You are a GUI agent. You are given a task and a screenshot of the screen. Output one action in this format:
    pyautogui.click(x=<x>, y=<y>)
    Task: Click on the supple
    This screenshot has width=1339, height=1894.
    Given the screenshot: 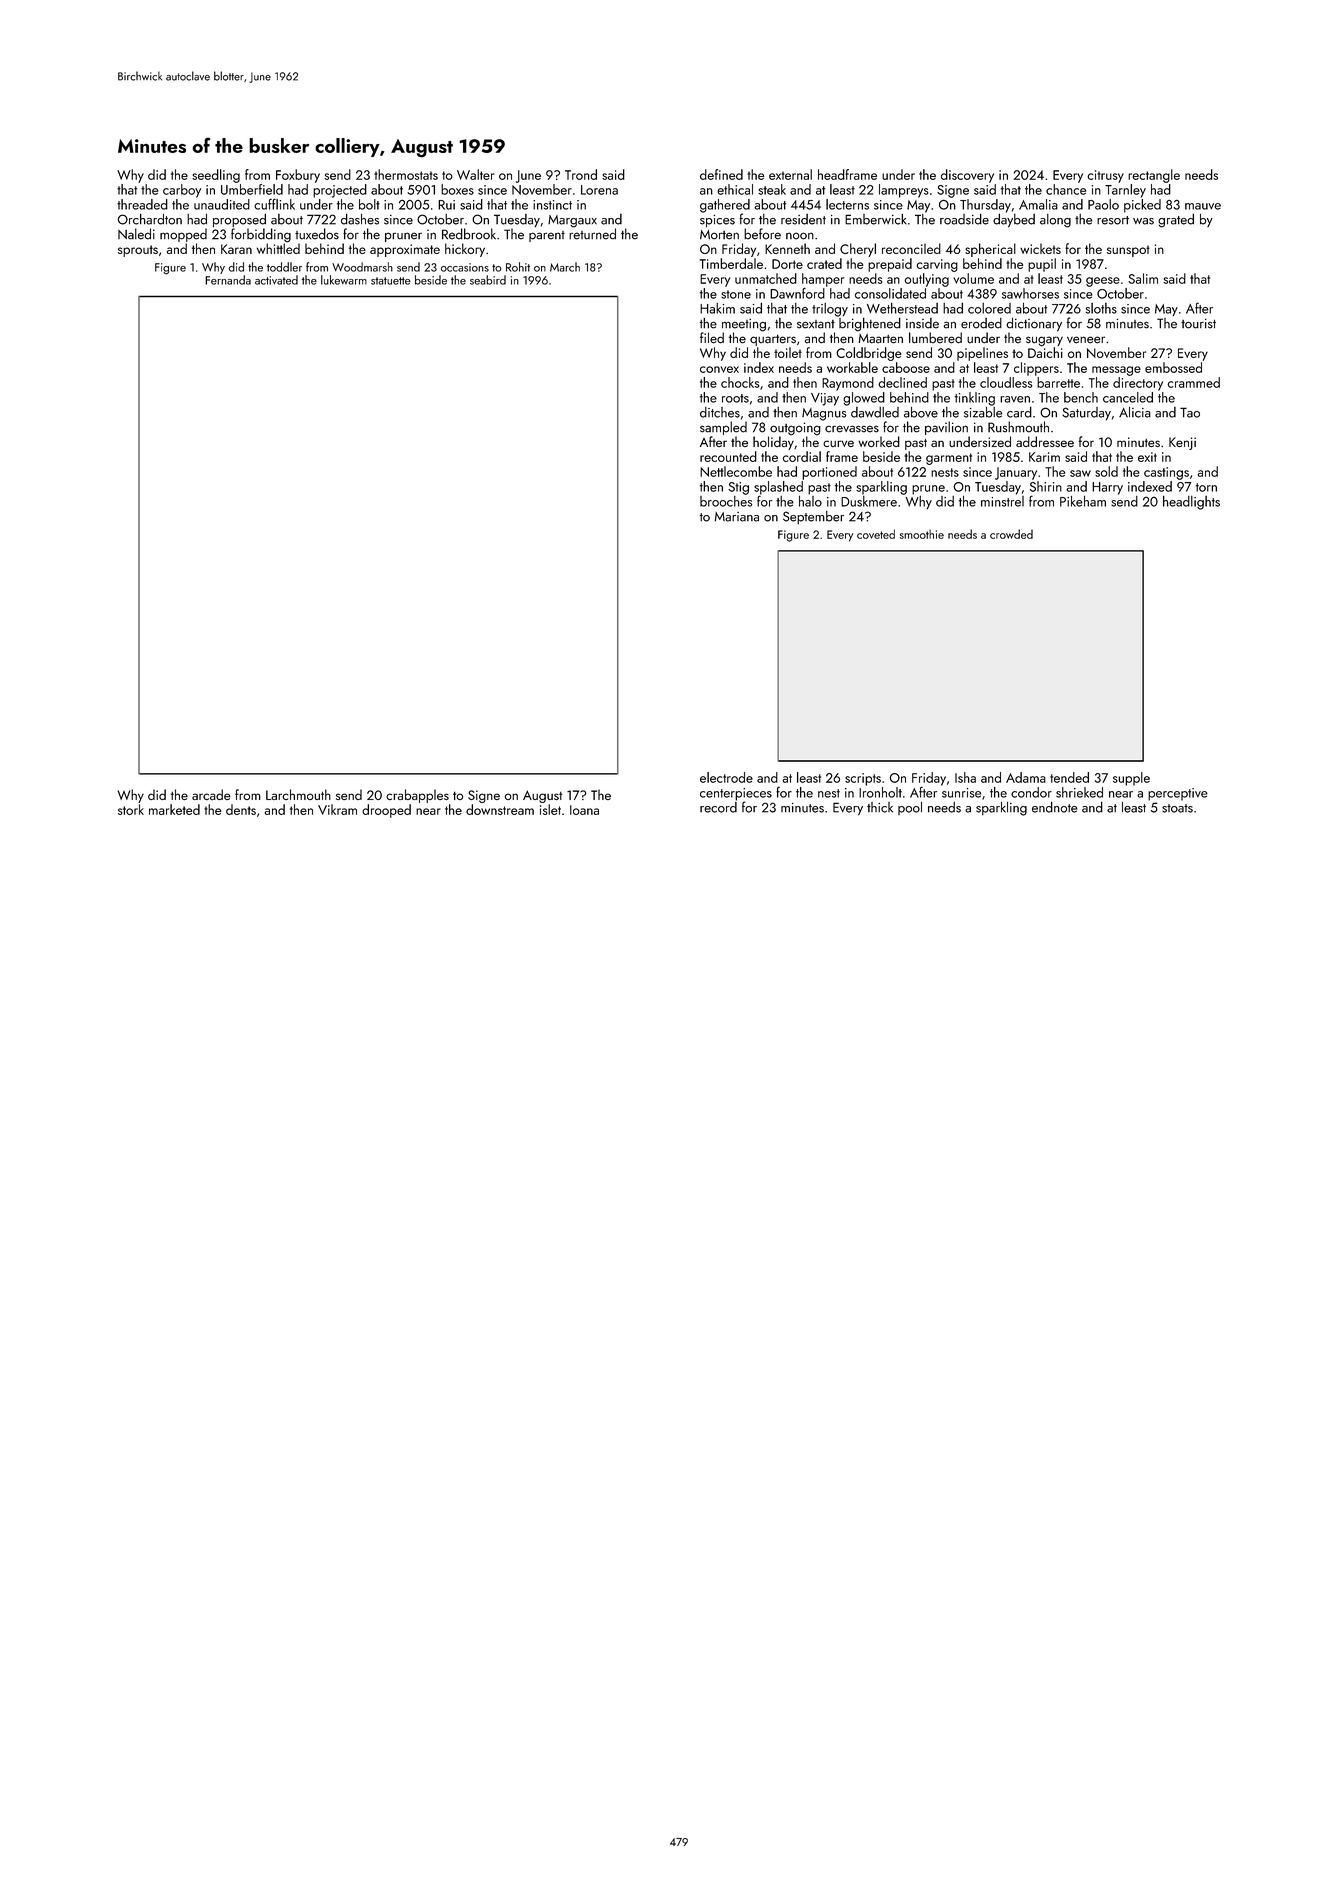 What is the action you would take?
    pyautogui.click(x=1131, y=779)
